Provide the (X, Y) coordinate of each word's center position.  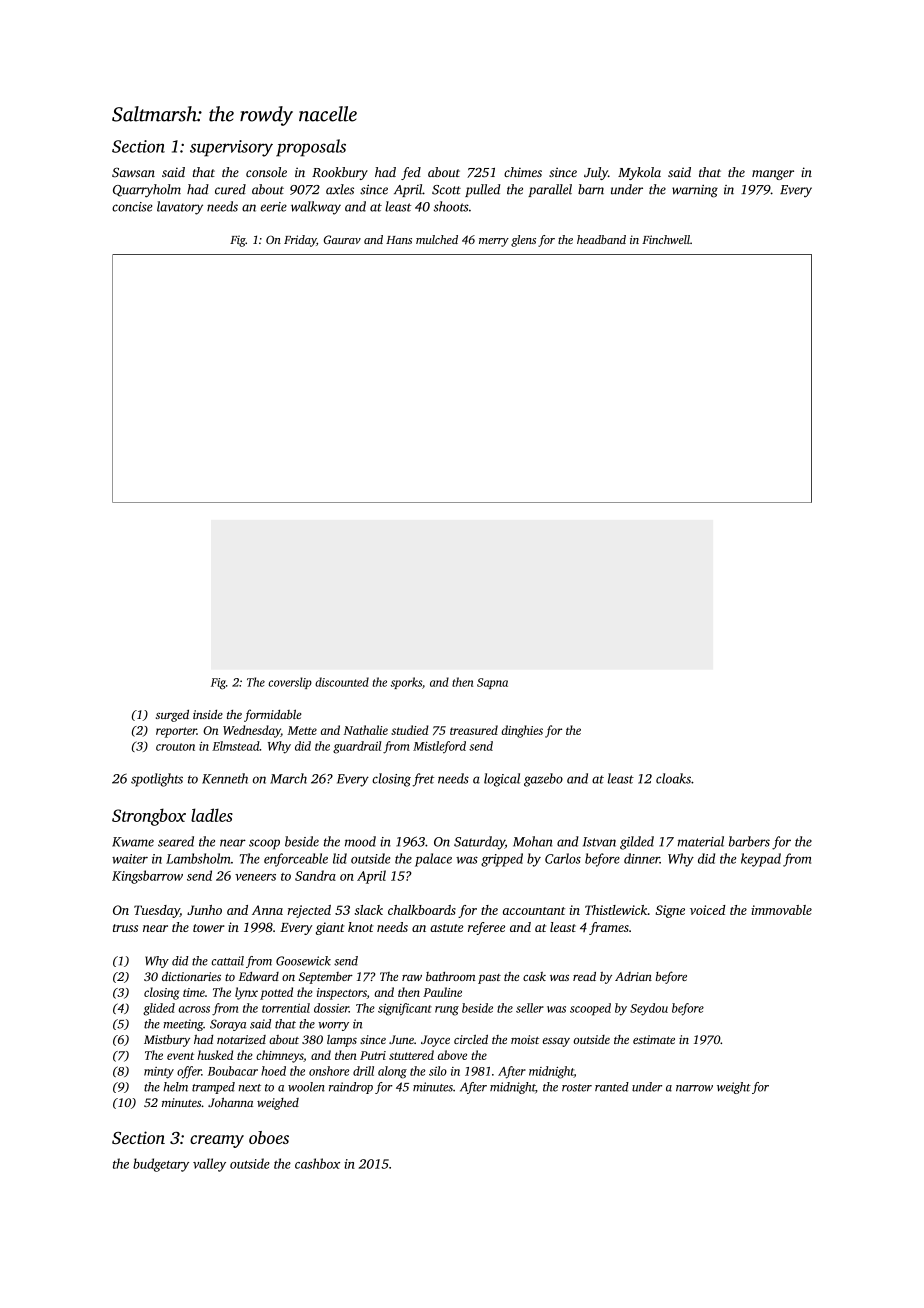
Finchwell (666, 239)
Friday (300, 241)
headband (601, 239)
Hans (399, 240)
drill (363, 1071)
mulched (437, 239)
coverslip (290, 683)
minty (159, 1073)
